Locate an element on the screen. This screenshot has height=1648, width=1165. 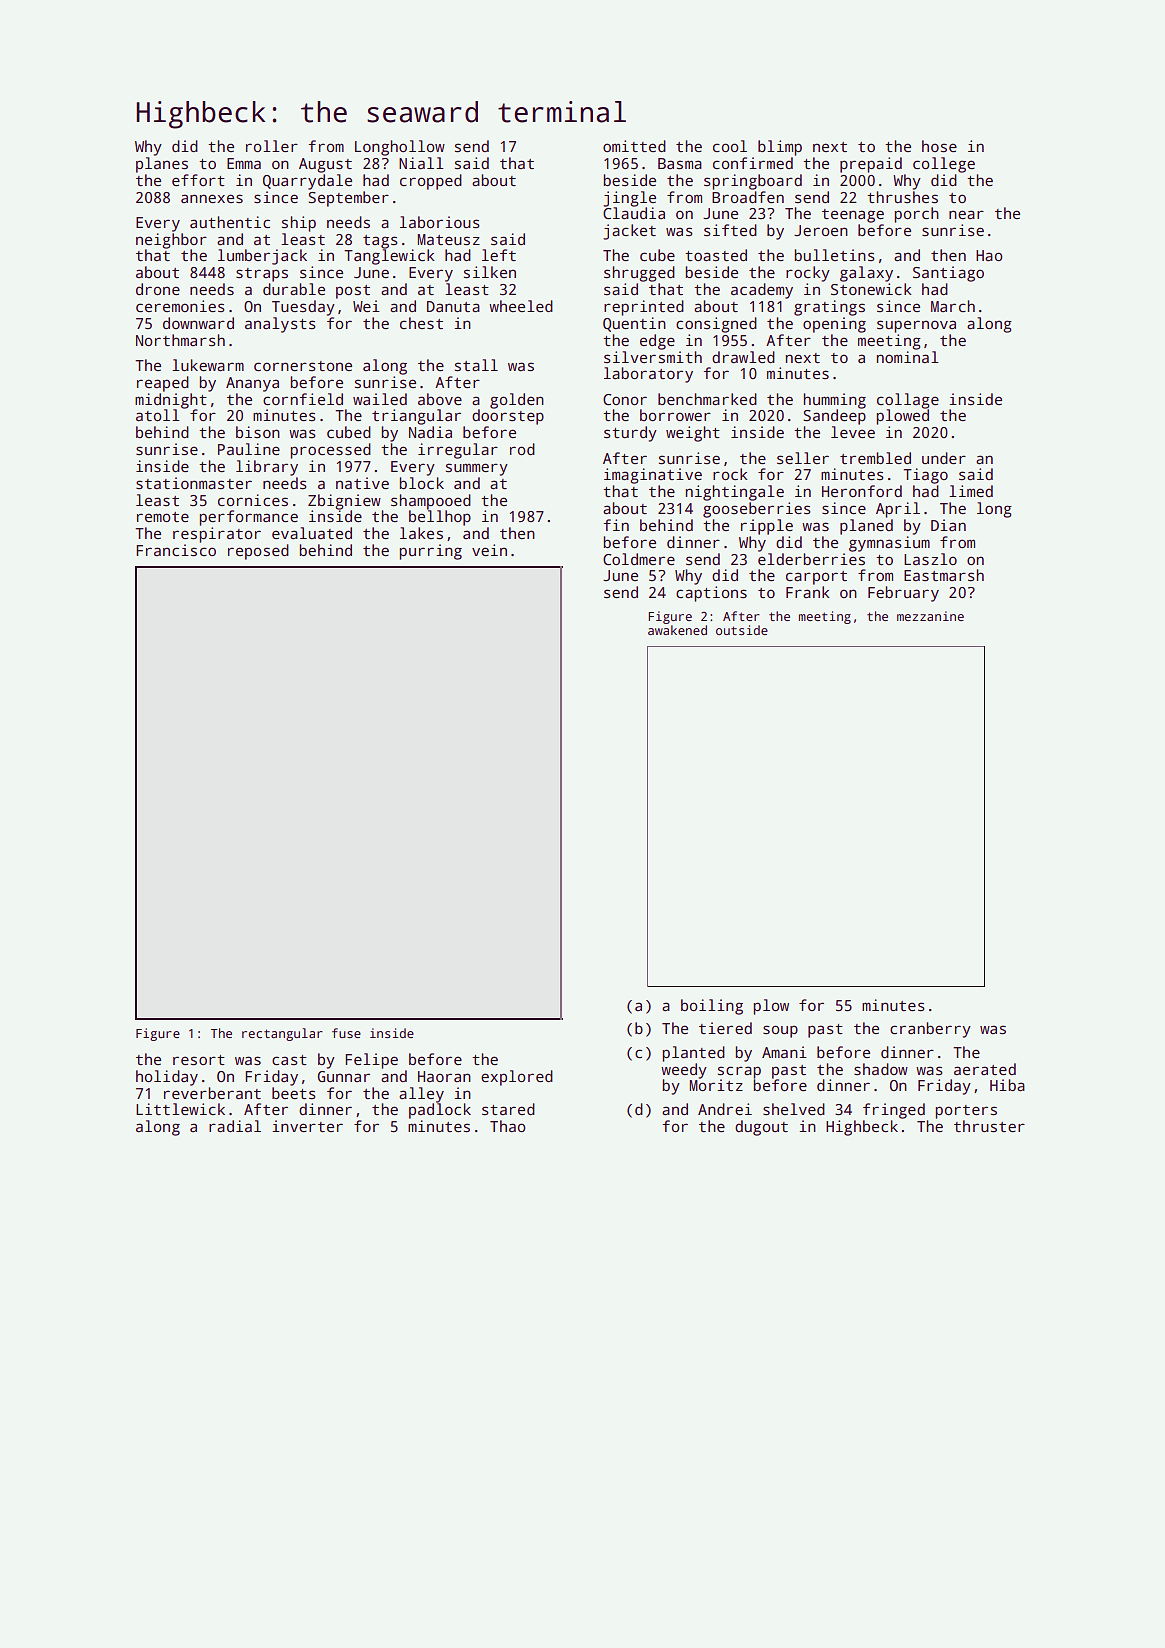
roller is located at coordinates (272, 146).
